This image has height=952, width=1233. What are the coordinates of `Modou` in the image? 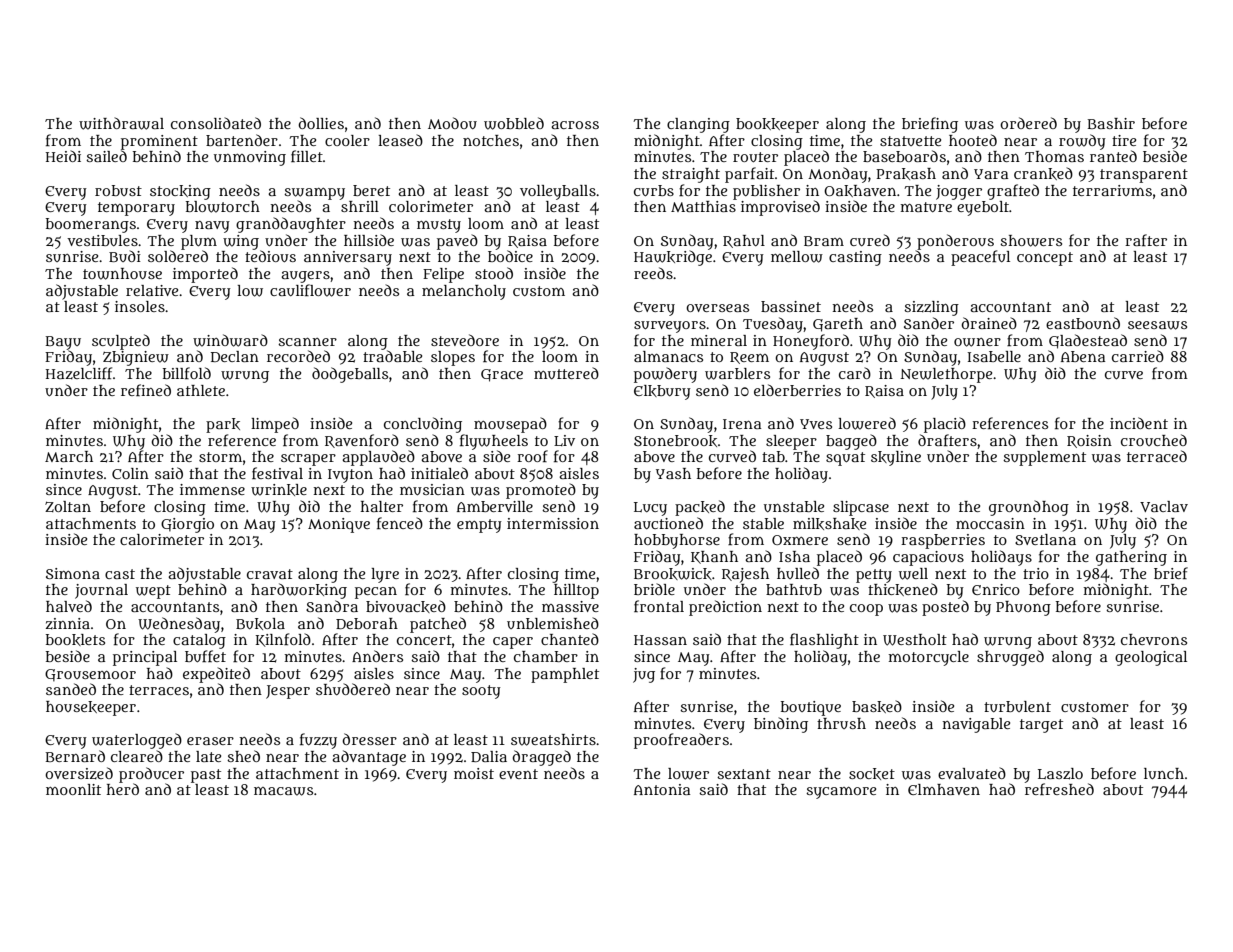 It's located at (452, 123).
